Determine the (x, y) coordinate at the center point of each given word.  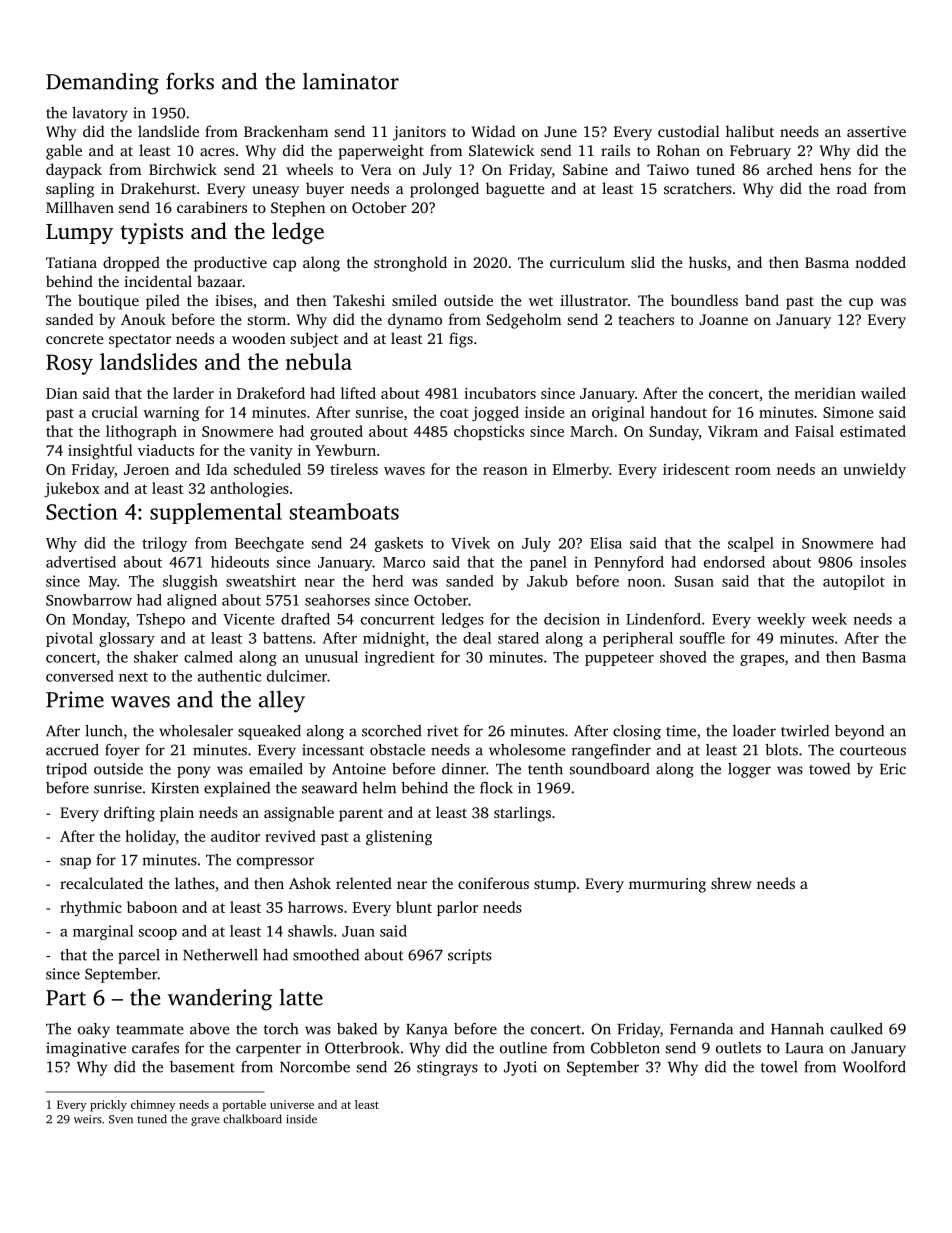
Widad (493, 131)
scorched (391, 731)
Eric (893, 769)
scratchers (698, 188)
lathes (195, 883)
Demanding (102, 84)
